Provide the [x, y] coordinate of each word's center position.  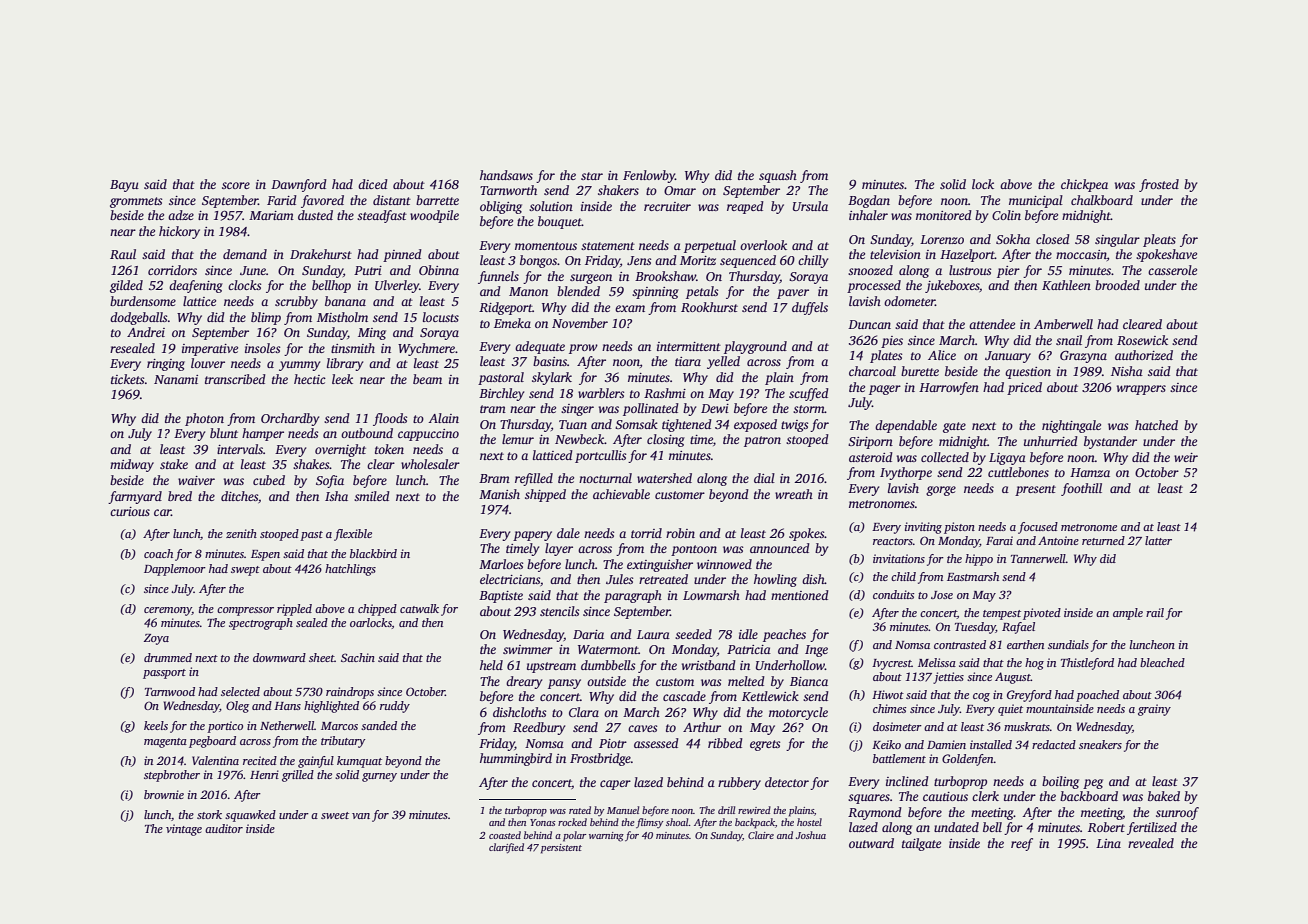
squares [869, 799]
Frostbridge [600, 759]
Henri [264, 774]
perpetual [710, 246]
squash [778, 176]
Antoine [1058, 540]
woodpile [434, 216]
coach [158, 553]
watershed [664, 478]
